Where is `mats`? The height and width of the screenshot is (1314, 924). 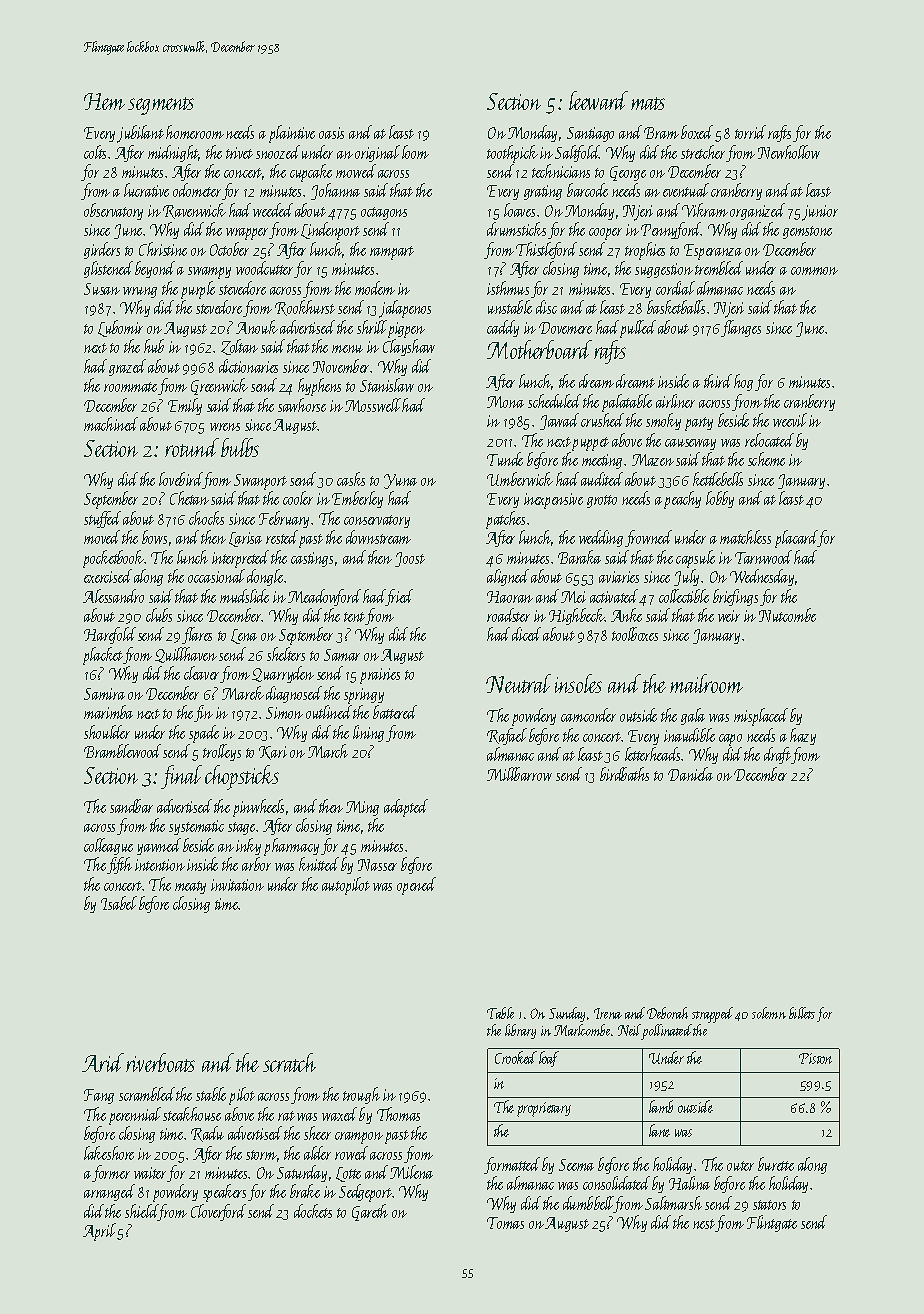
mats is located at coordinates (648, 103).
